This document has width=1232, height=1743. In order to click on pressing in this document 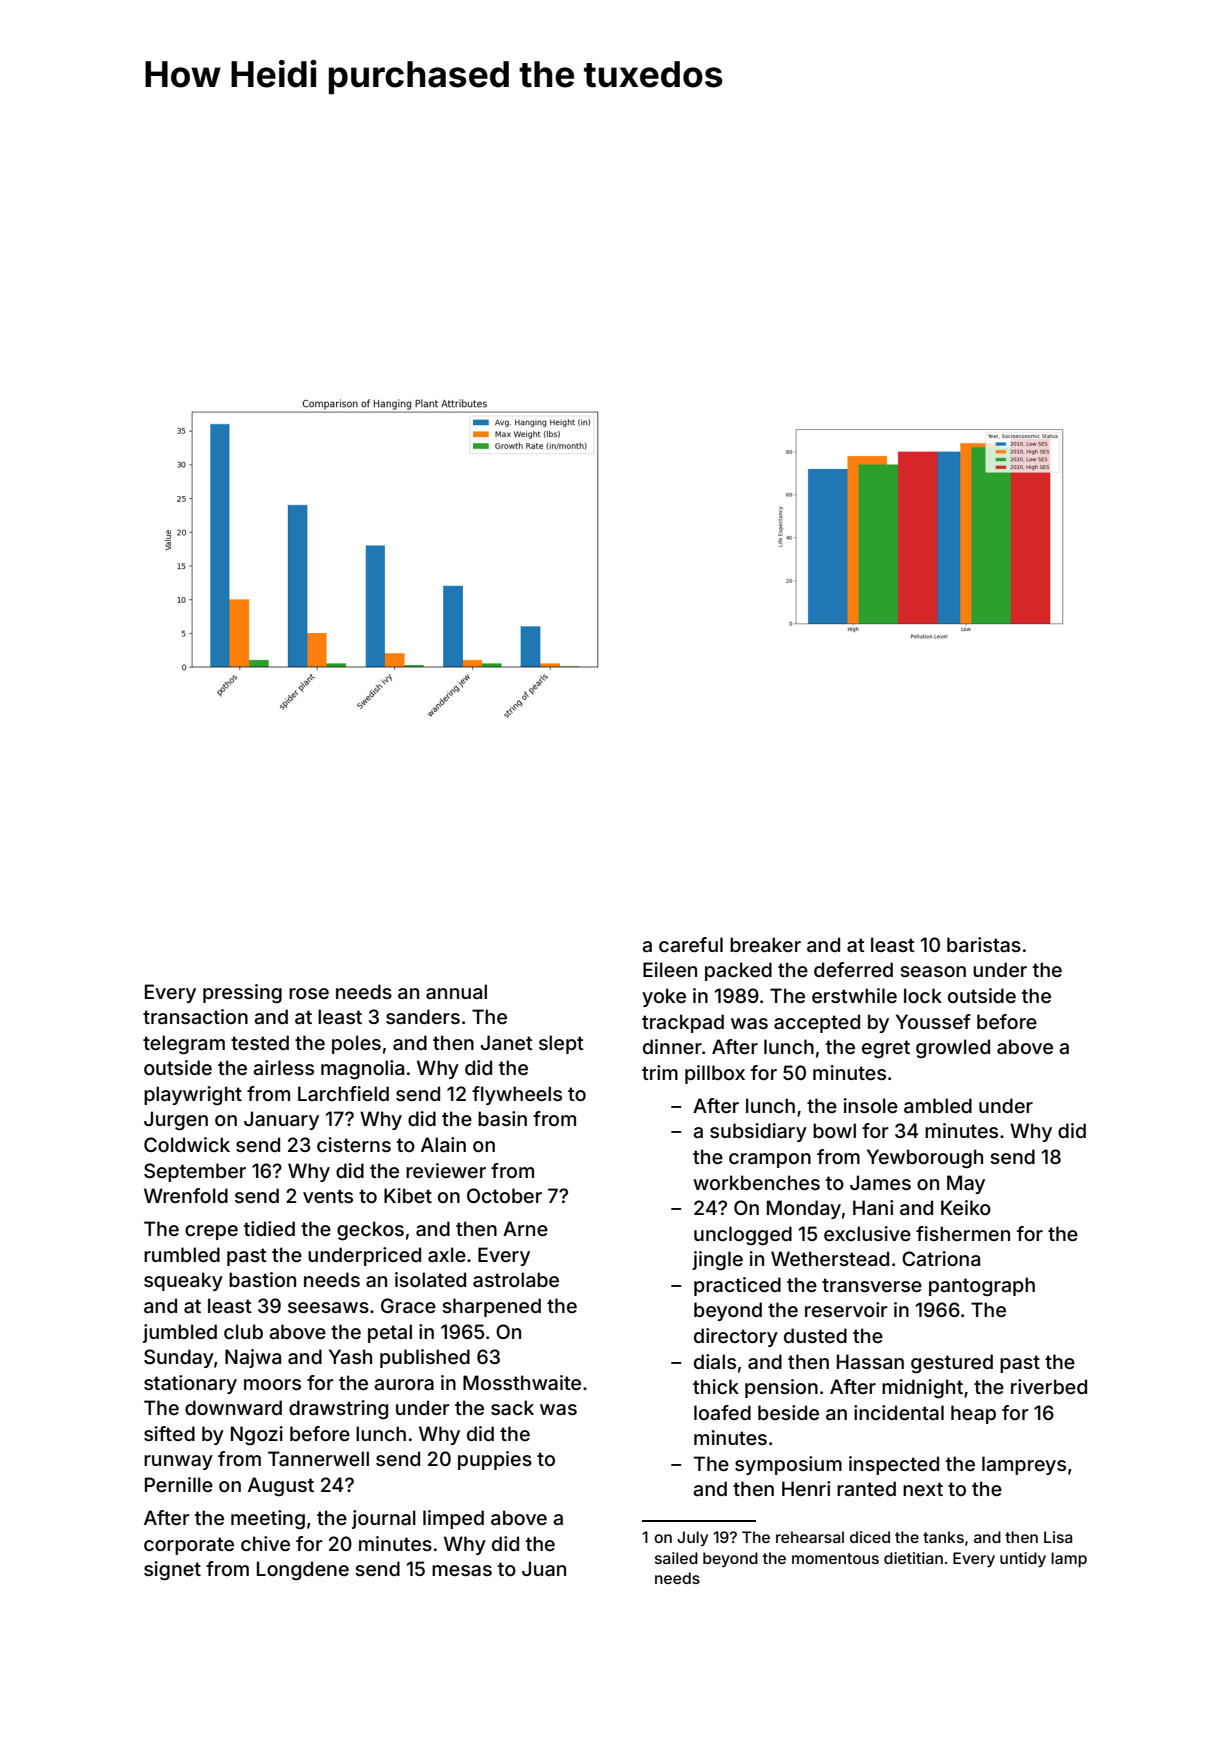, I will do `click(242, 994)`.
